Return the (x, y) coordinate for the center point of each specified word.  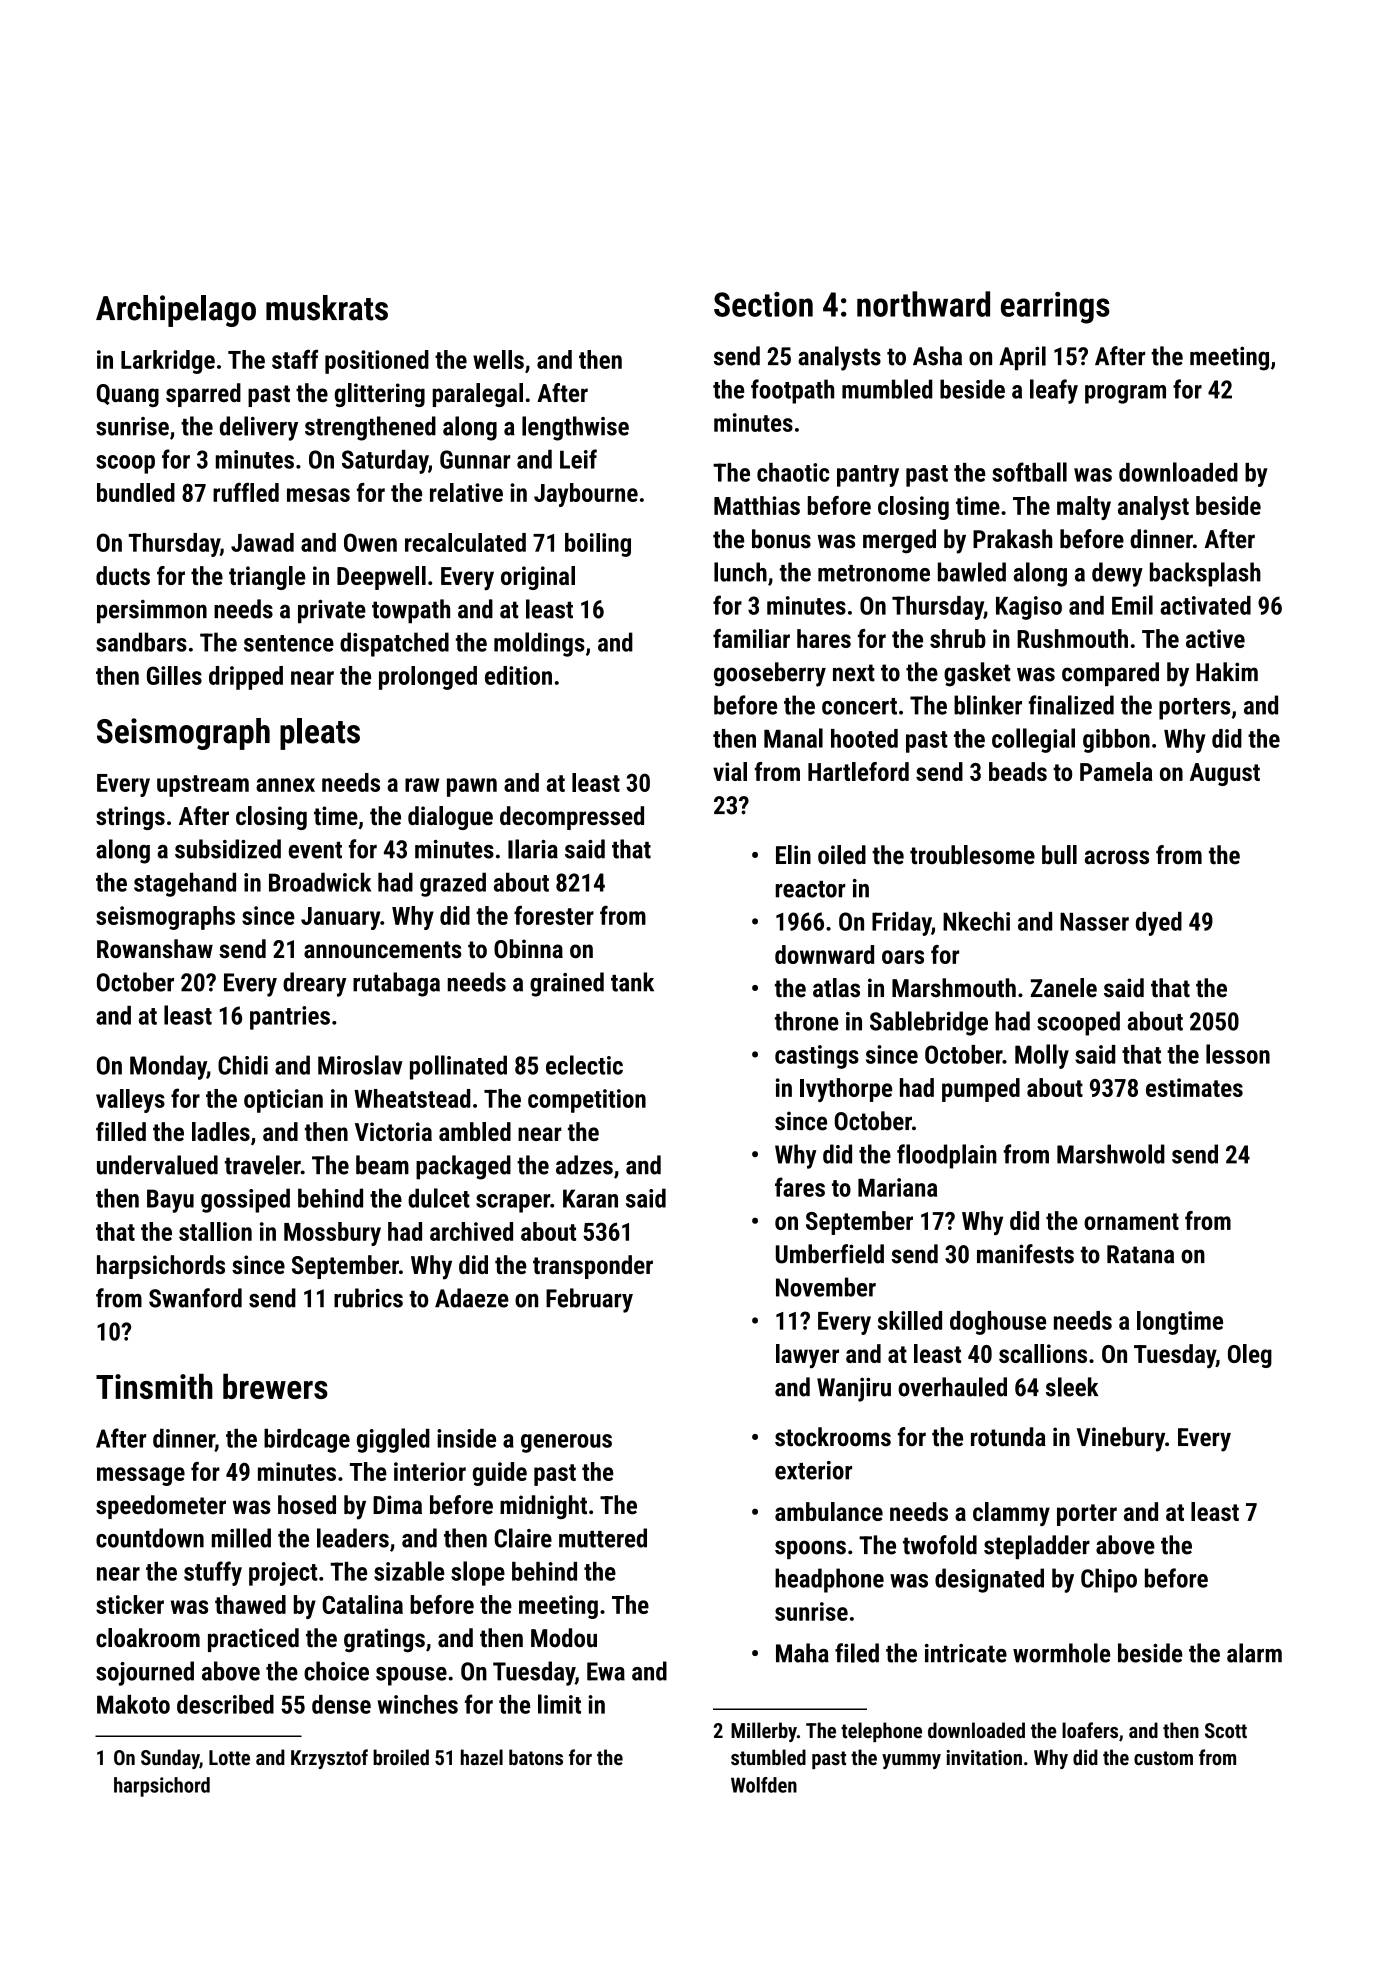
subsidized (228, 849)
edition (518, 675)
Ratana (1140, 1254)
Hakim (1227, 672)
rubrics (368, 1298)
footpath (792, 391)
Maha (802, 1653)
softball (1029, 472)
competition (587, 1101)
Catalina (362, 1604)
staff (295, 359)
